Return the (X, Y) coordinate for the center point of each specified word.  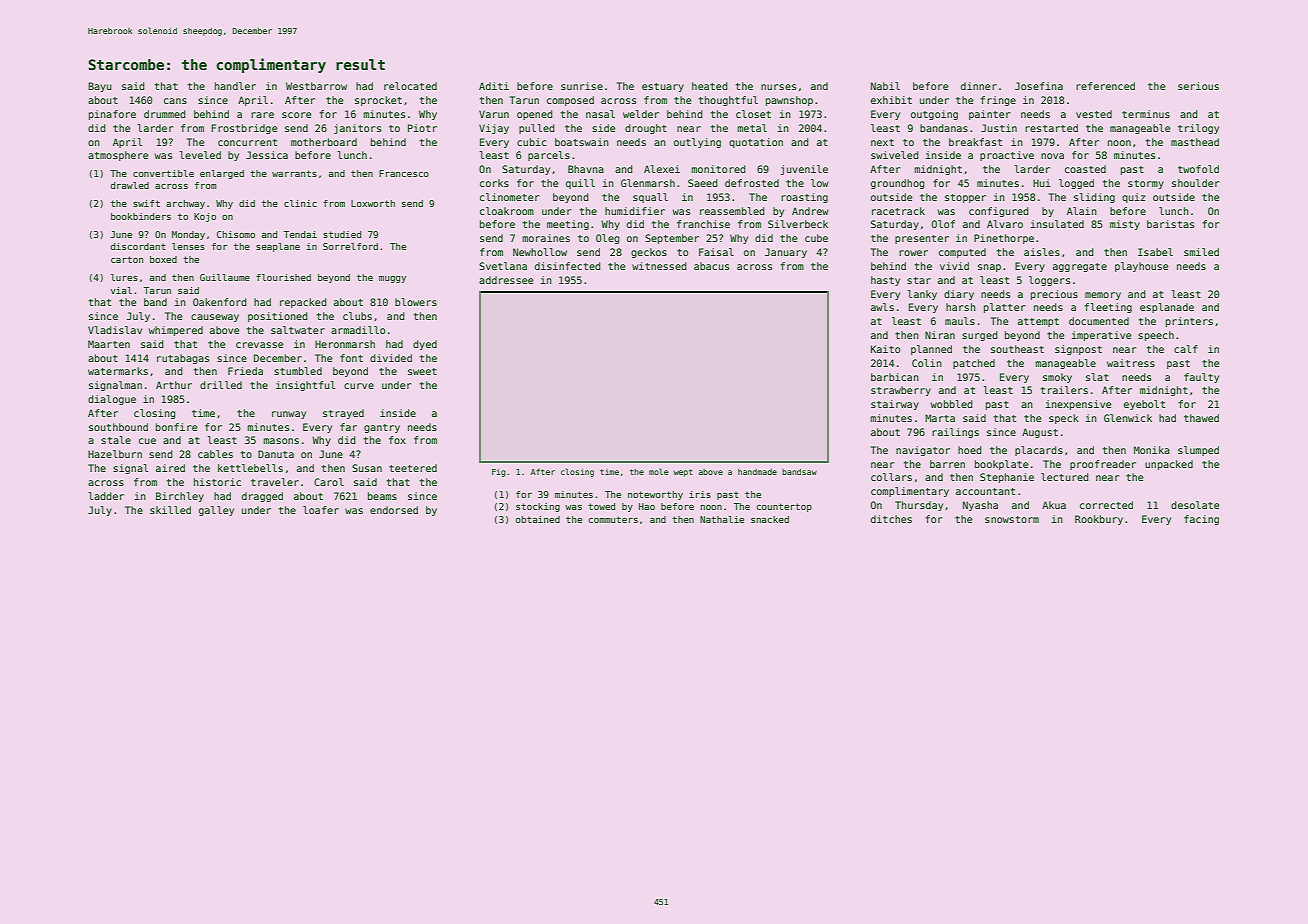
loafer (321, 510)
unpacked (1169, 465)
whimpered (176, 331)
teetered (413, 468)
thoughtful (728, 101)
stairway (895, 405)
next (882, 142)
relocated (410, 86)
